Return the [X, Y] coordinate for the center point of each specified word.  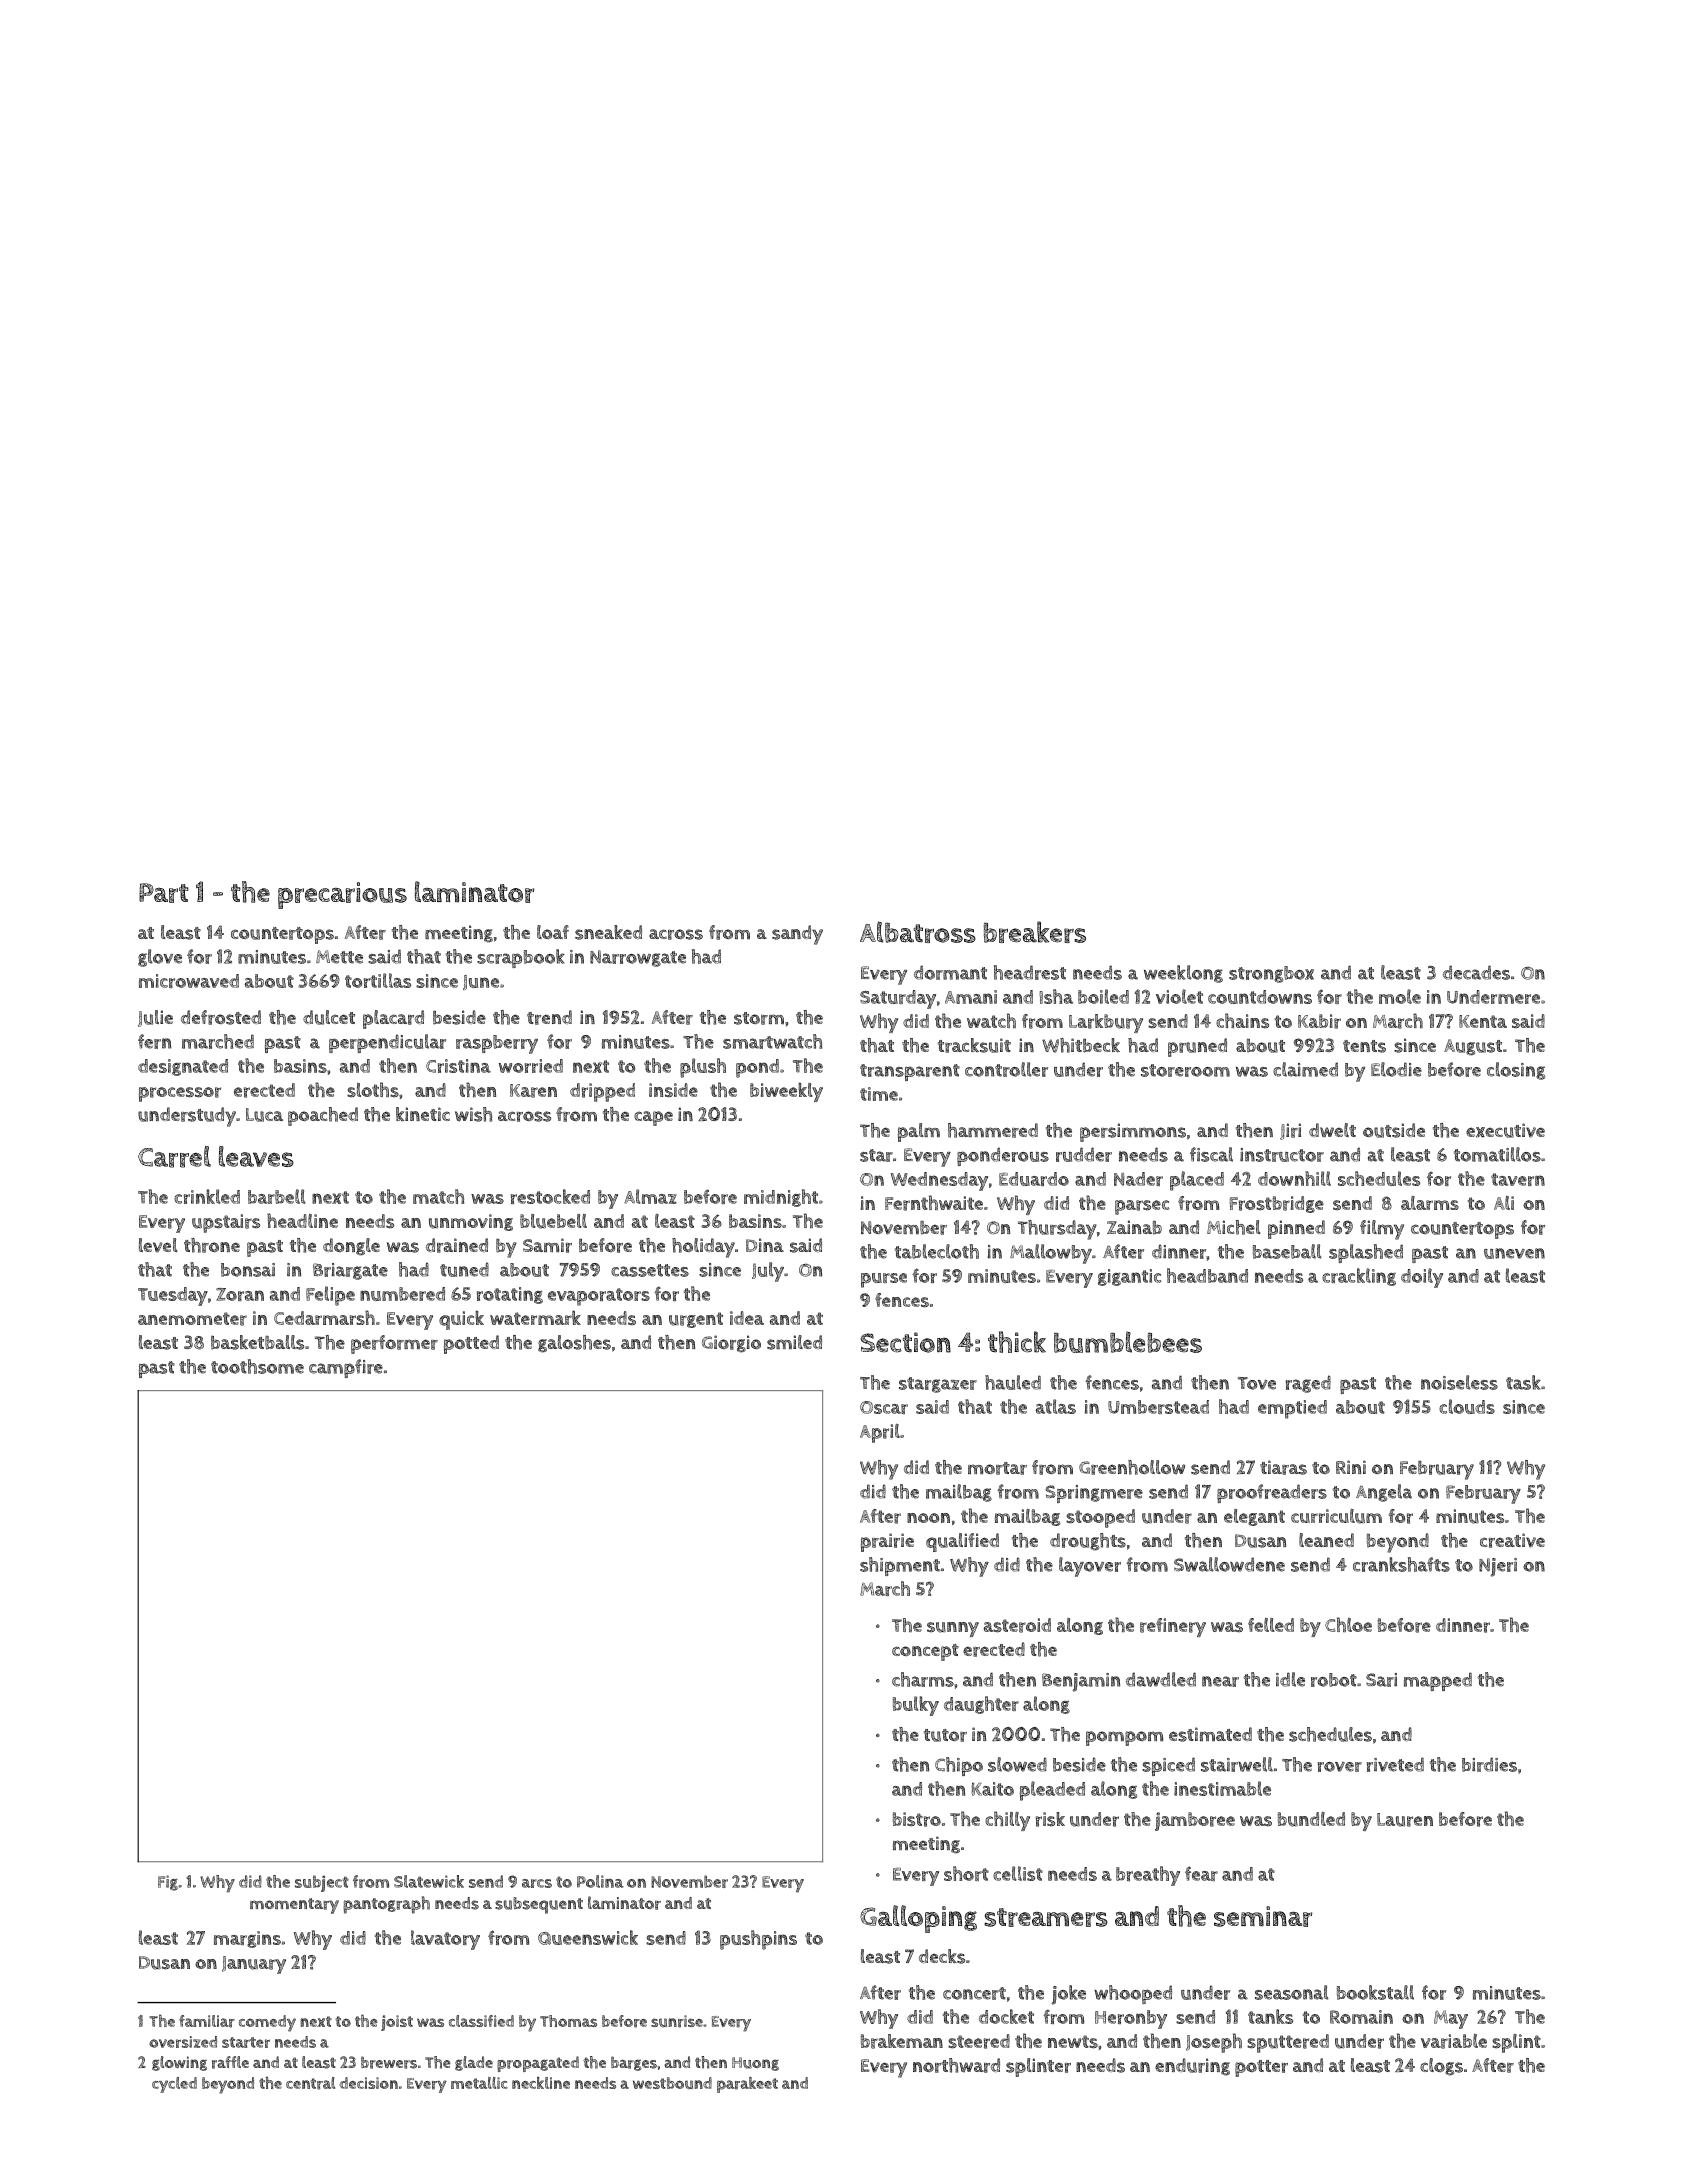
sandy [797, 935]
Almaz [650, 1196]
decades [1476, 972]
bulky [916, 1706]
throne [212, 1245]
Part [164, 893]
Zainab [1134, 1227]
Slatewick [429, 1881]
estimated [1210, 1734]
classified [481, 2021]
